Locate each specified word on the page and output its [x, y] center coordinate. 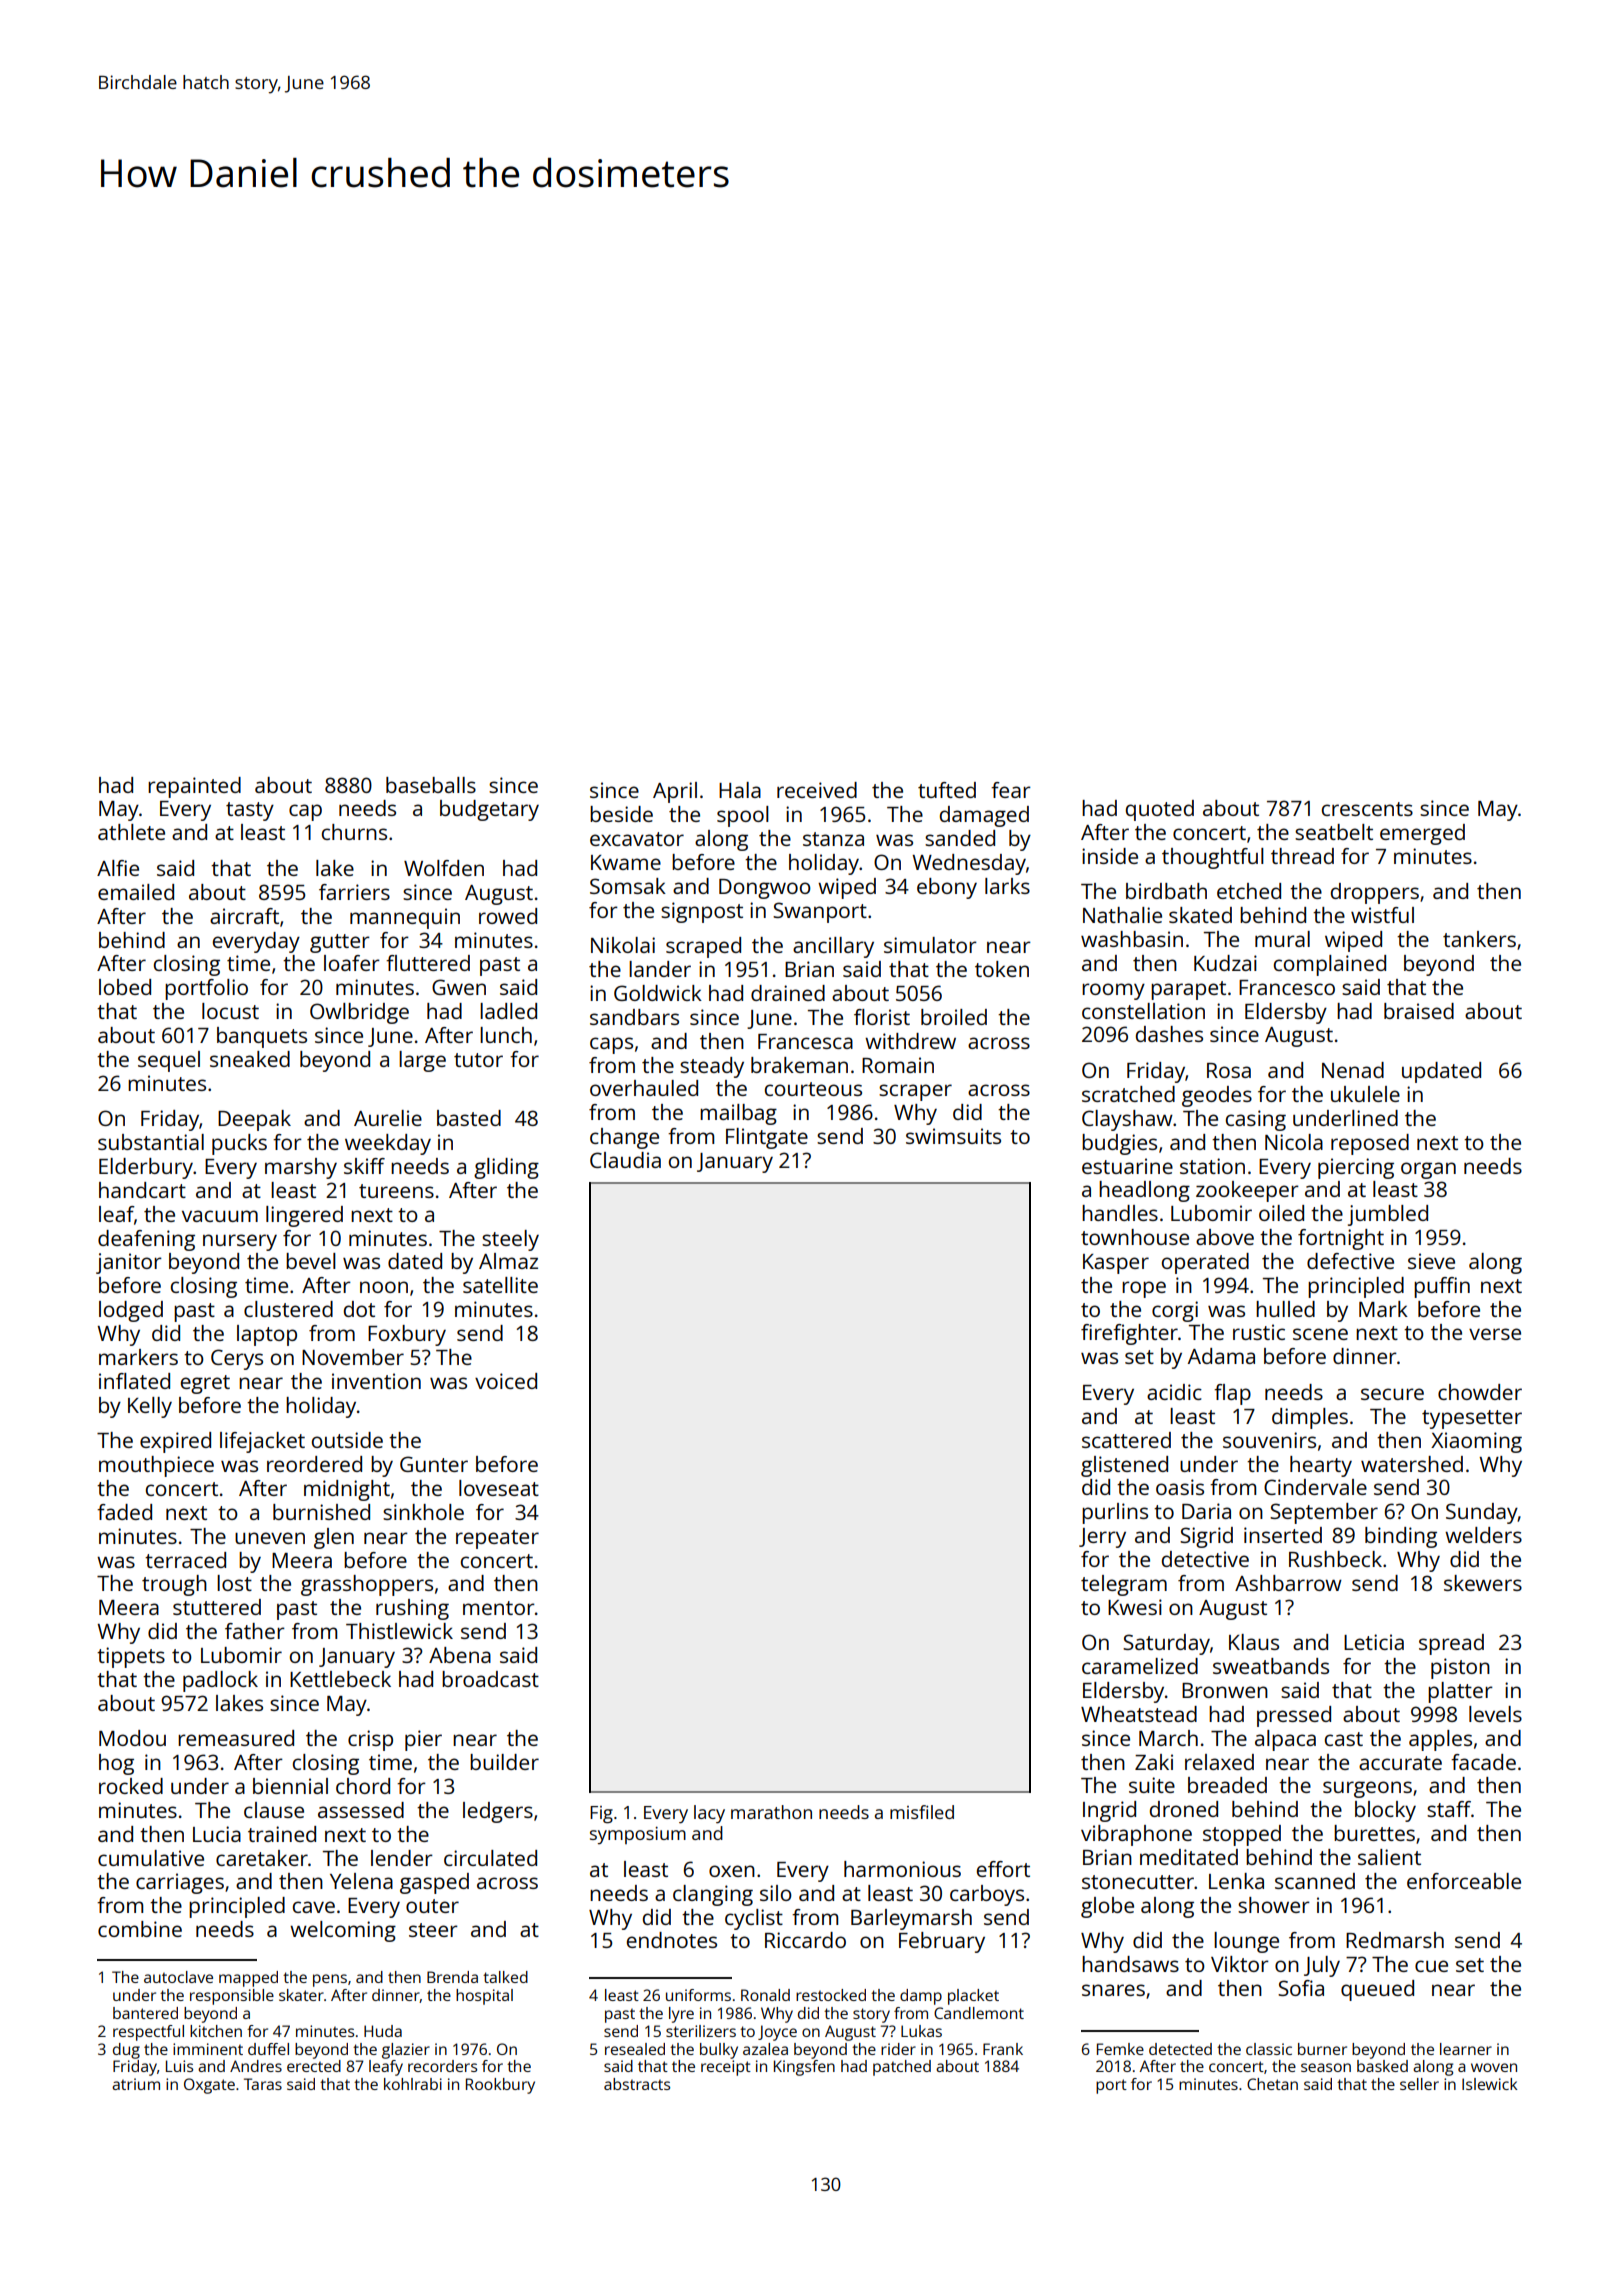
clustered [288, 1309]
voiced [506, 1381]
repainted [194, 787]
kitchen [216, 2031]
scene [1320, 1334]
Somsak [628, 886]
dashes [1169, 1034]
